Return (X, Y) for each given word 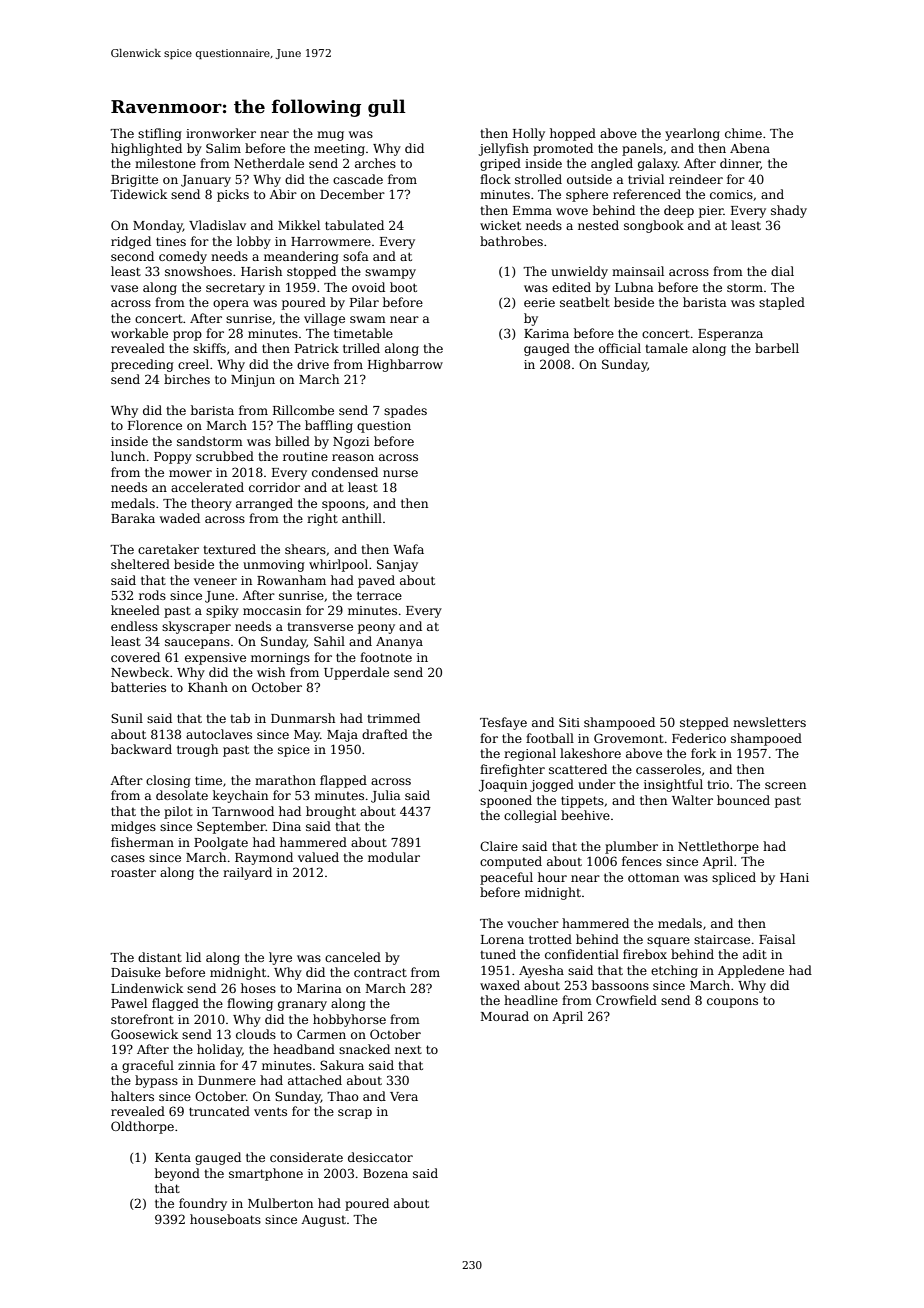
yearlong (692, 134)
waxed (500, 985)
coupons (732, 1003)
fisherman (142, 842)
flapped (343, 781)
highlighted (146, 149)
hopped (573, 134)
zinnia (196, 1065)
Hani (794, 877)
